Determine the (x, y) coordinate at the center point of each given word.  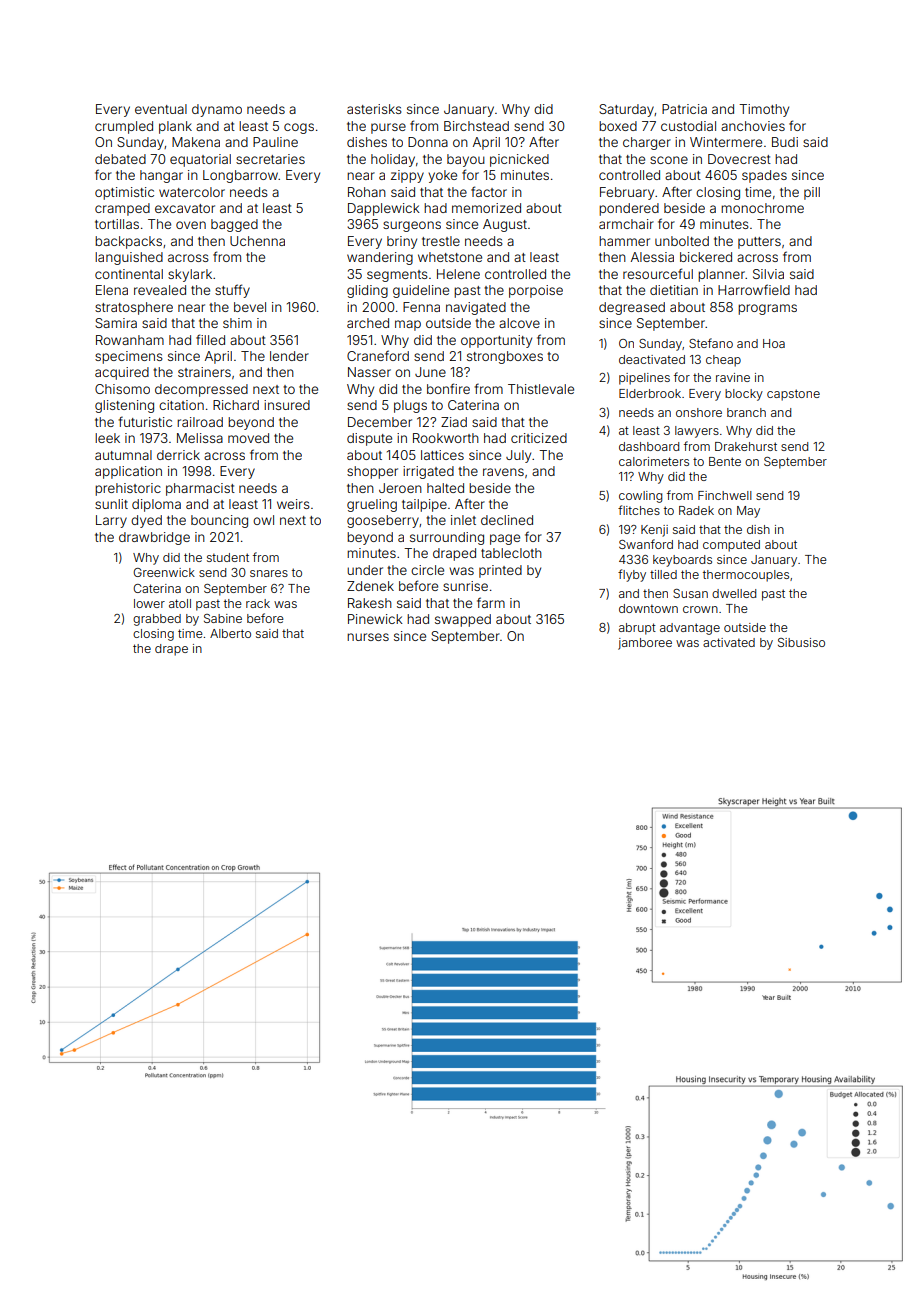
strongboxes (505, 357)
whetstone (450, 257)
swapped (463, 620)
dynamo (217, 110)
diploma (156, 505)
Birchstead (476, 126)
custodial (688, 126)
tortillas (117, 224)
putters (759, 243)
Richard (236, 405)
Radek (696, 510)
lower (149, 603)
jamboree (645, 644)
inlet (463, 520)
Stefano (711, 343)
